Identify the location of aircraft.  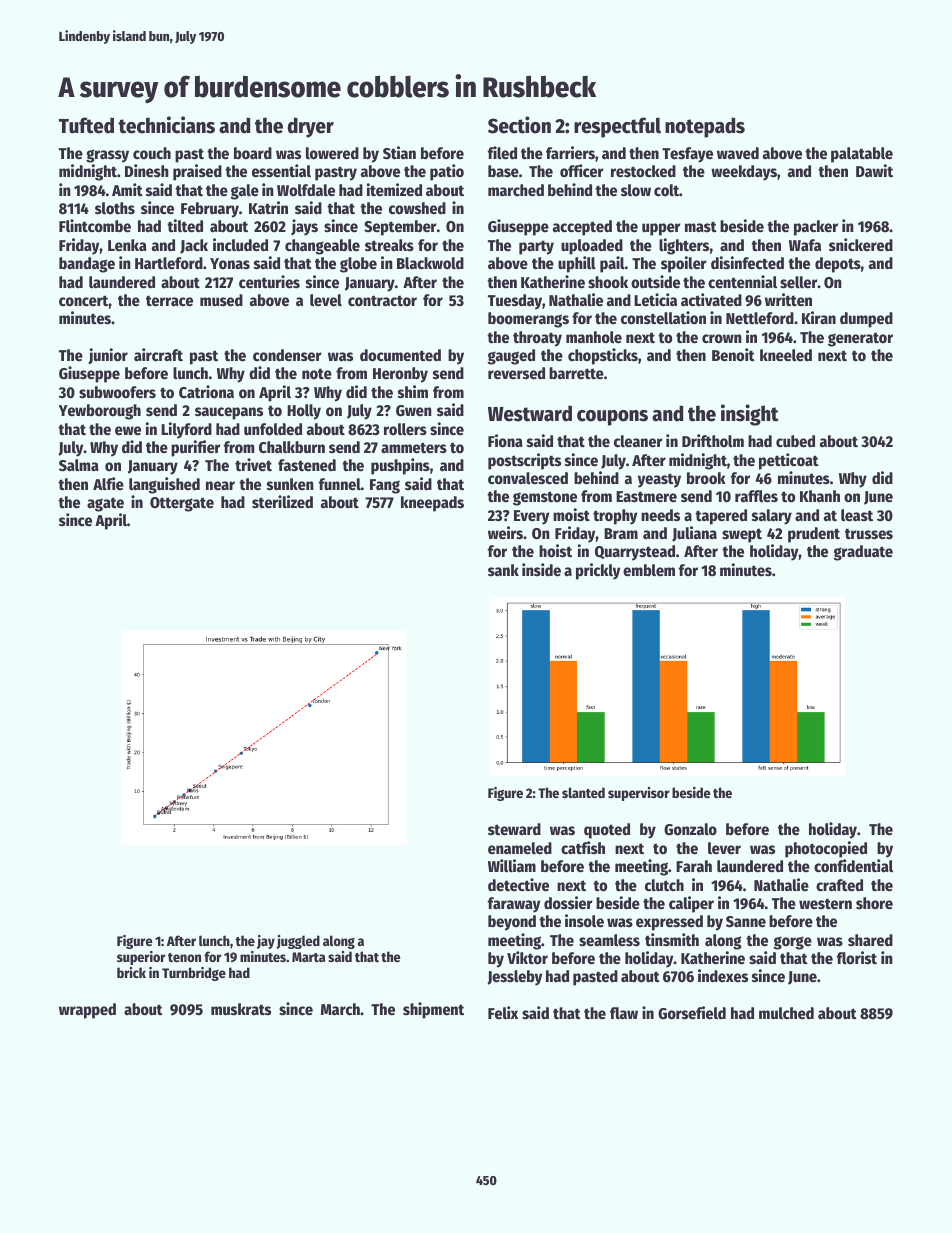
(158, 354).
